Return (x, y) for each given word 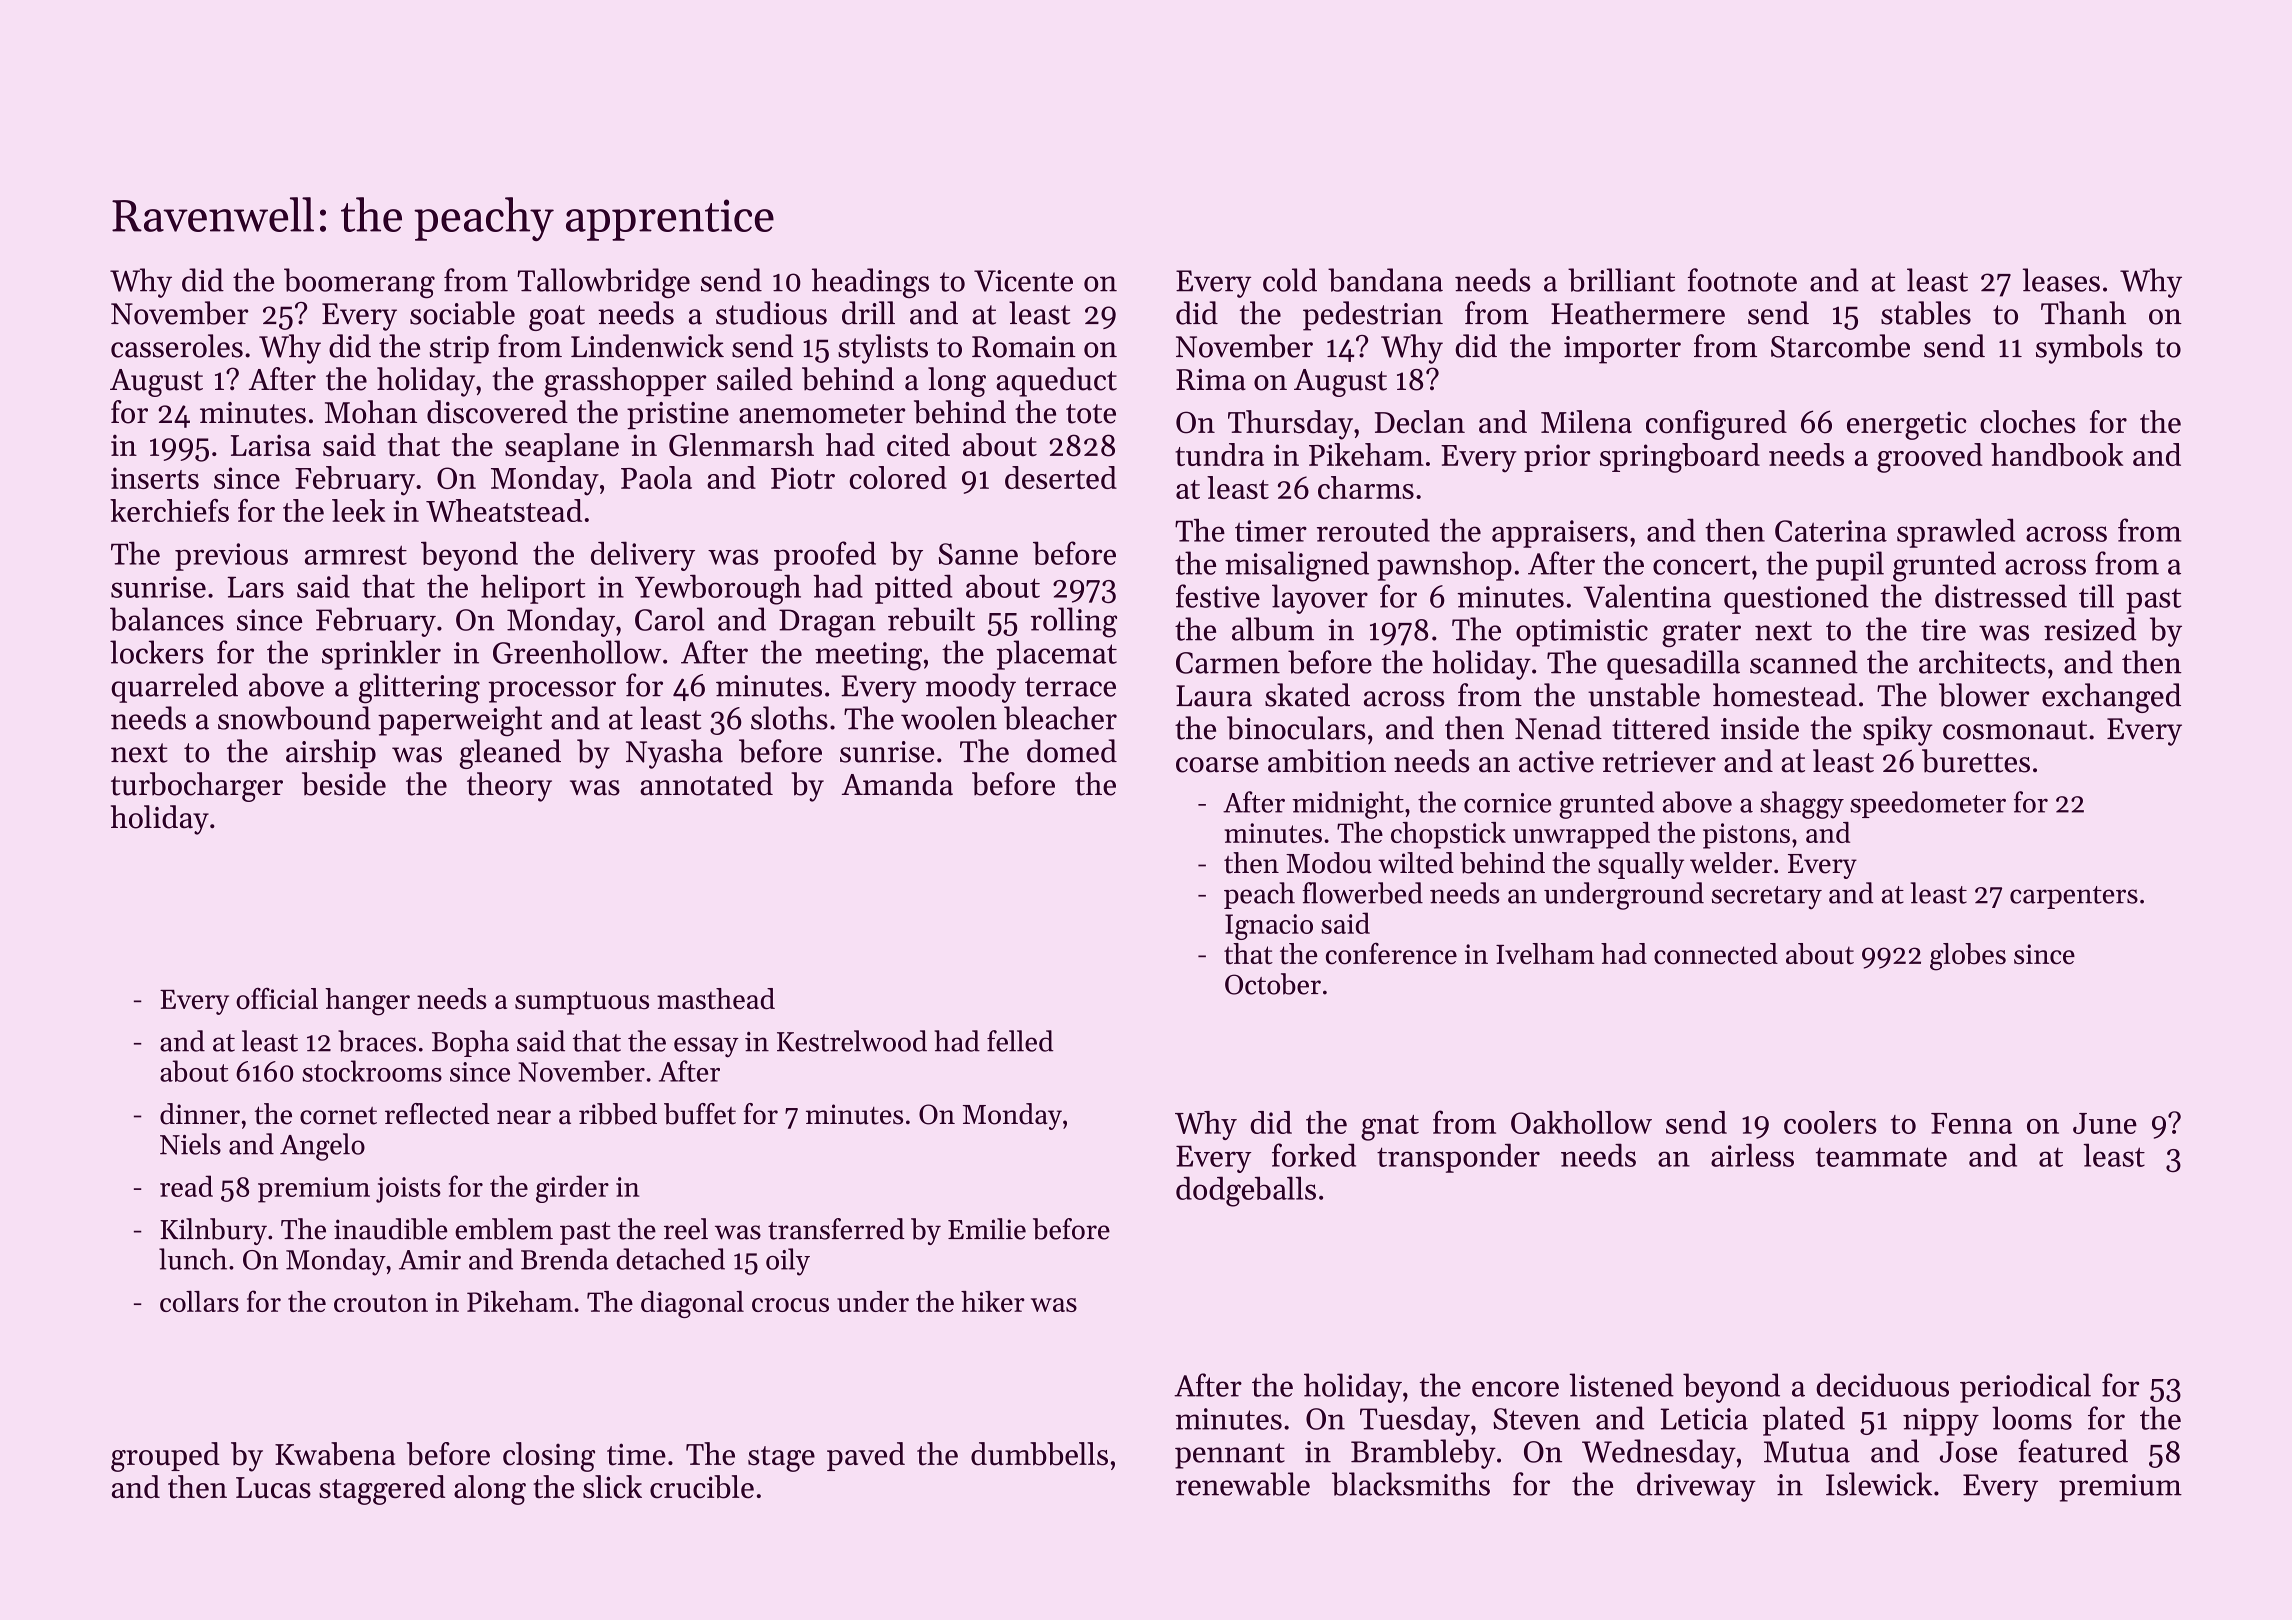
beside (344, 784)
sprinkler (381, 655)
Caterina (1831, 531)
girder (572, 1189)
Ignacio (1269, 927)
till (2096, 596)
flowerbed (1362, 893)
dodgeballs (1246, 1191)
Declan (1420, 422)
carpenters (2074, 897)
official (277, 998)
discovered (497, 412)
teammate (1881, 1157)
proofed (825, 556)
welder (1731, 863)
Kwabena (335, 1454)
